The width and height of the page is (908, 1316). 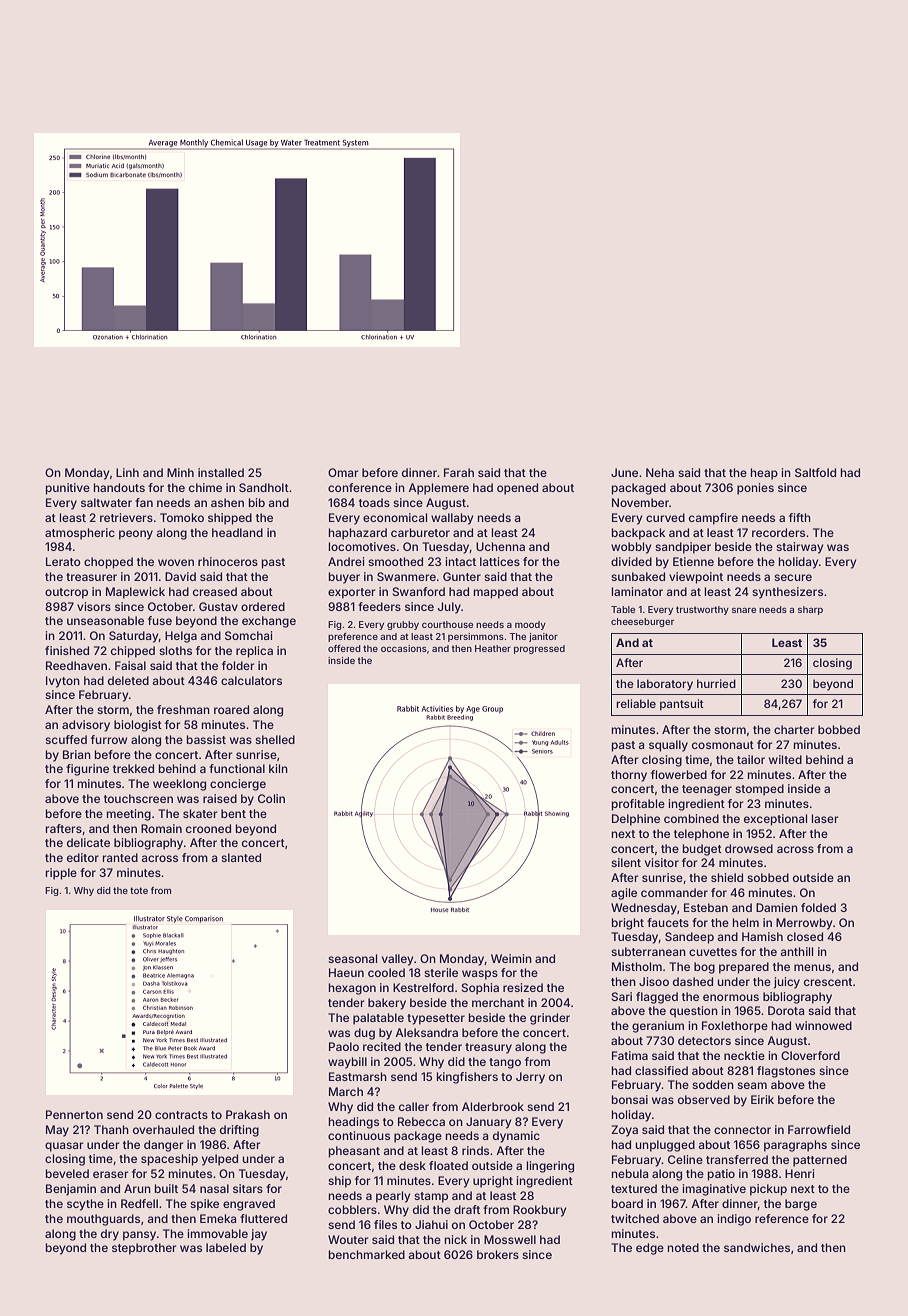 I want to click on teenager, so click(x=707, y=790).
